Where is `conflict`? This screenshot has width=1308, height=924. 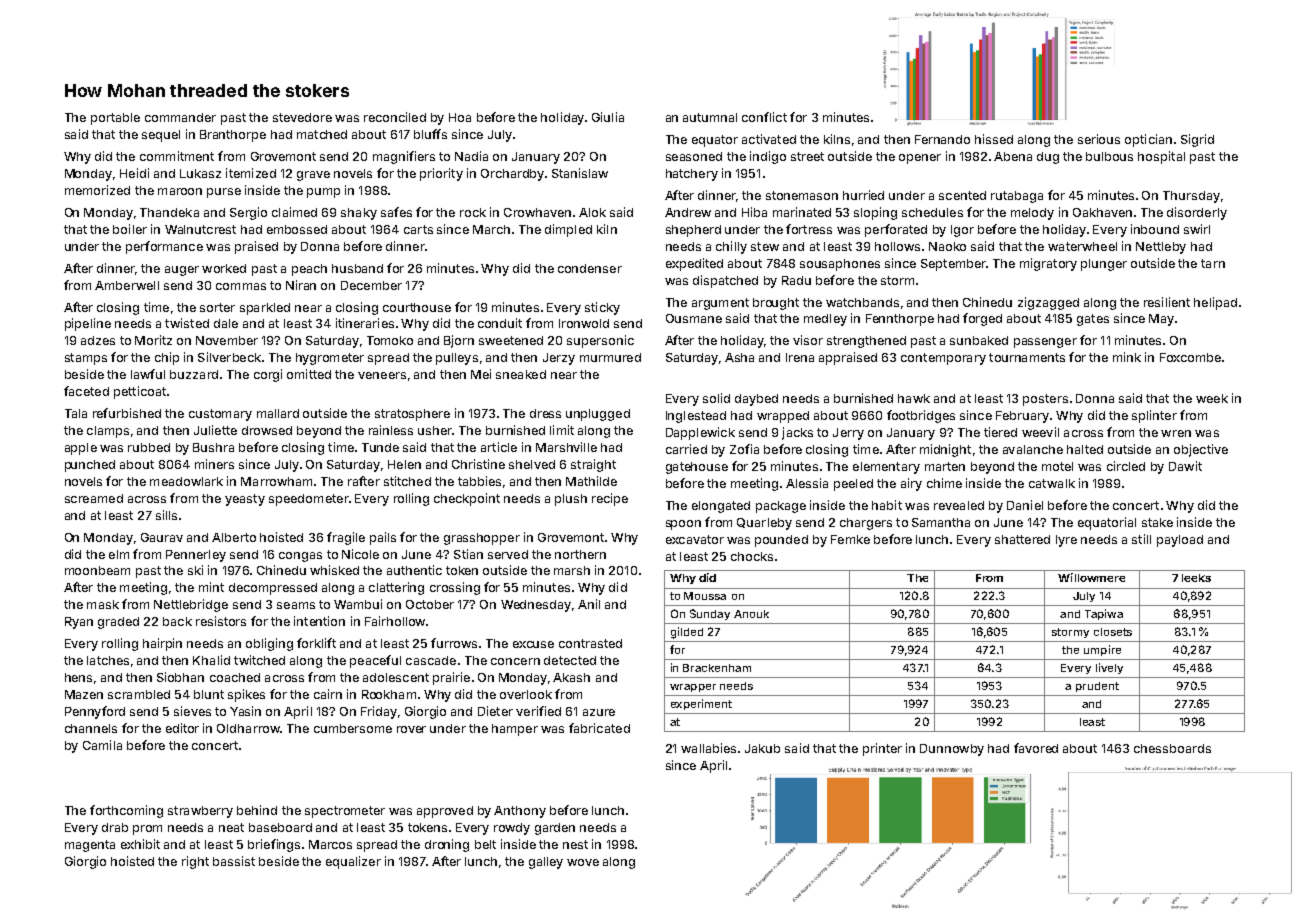 conflict is located at coordinates (764, 117).
